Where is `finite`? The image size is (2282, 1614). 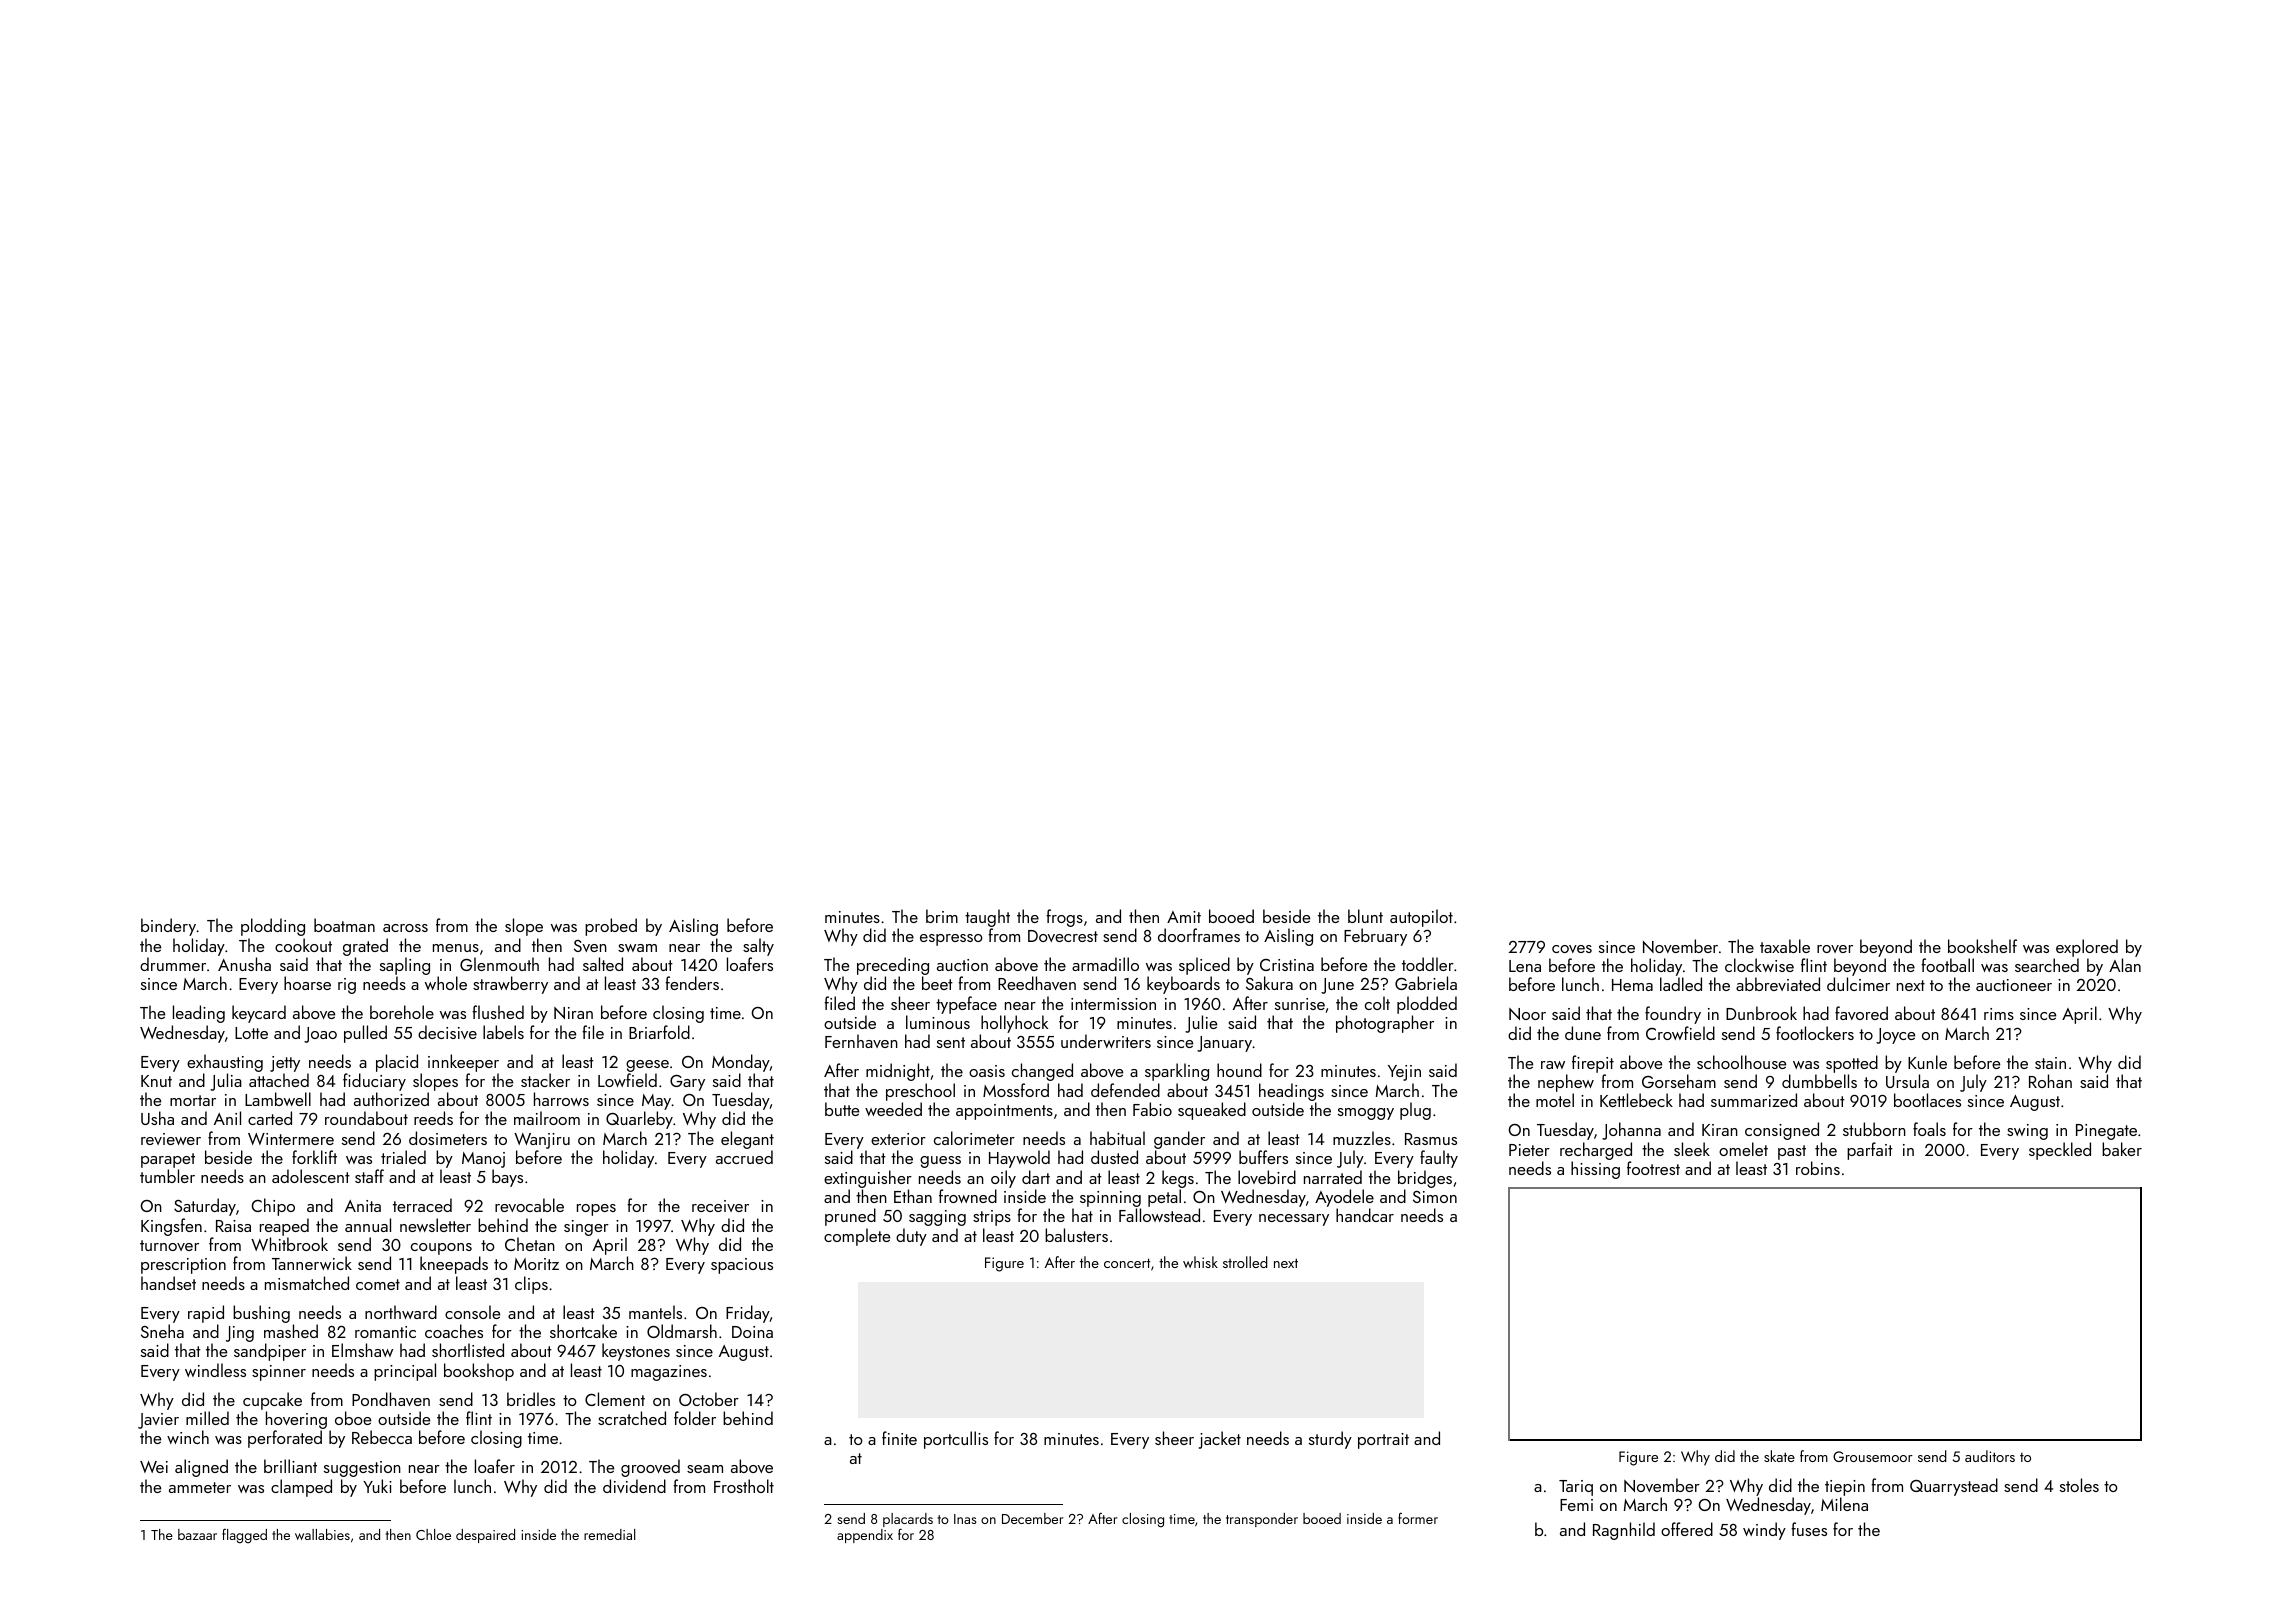 finite is located at coordinates (899, 1438).
